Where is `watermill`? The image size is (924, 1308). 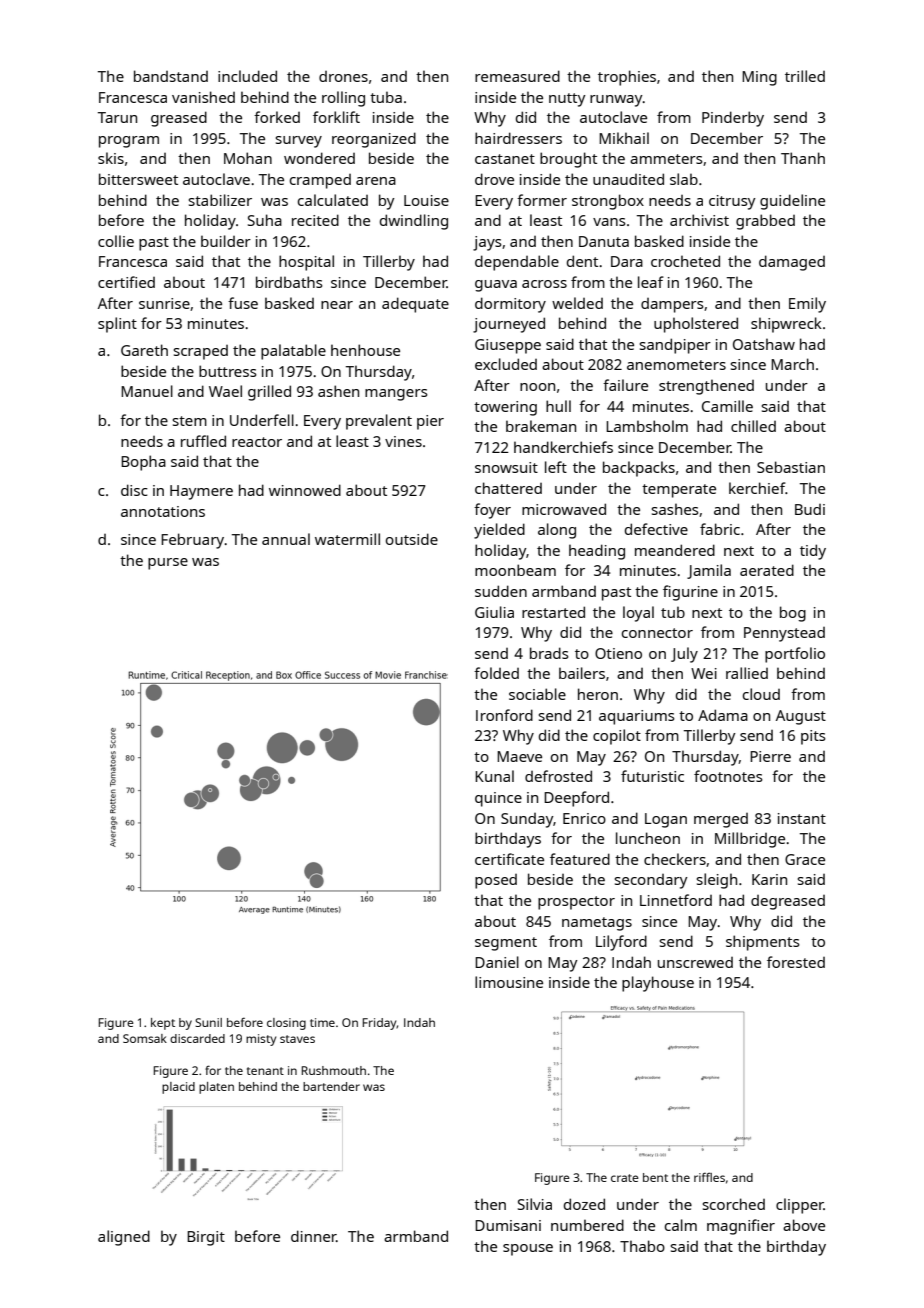
watermill is located at coordinates (347, 539).
